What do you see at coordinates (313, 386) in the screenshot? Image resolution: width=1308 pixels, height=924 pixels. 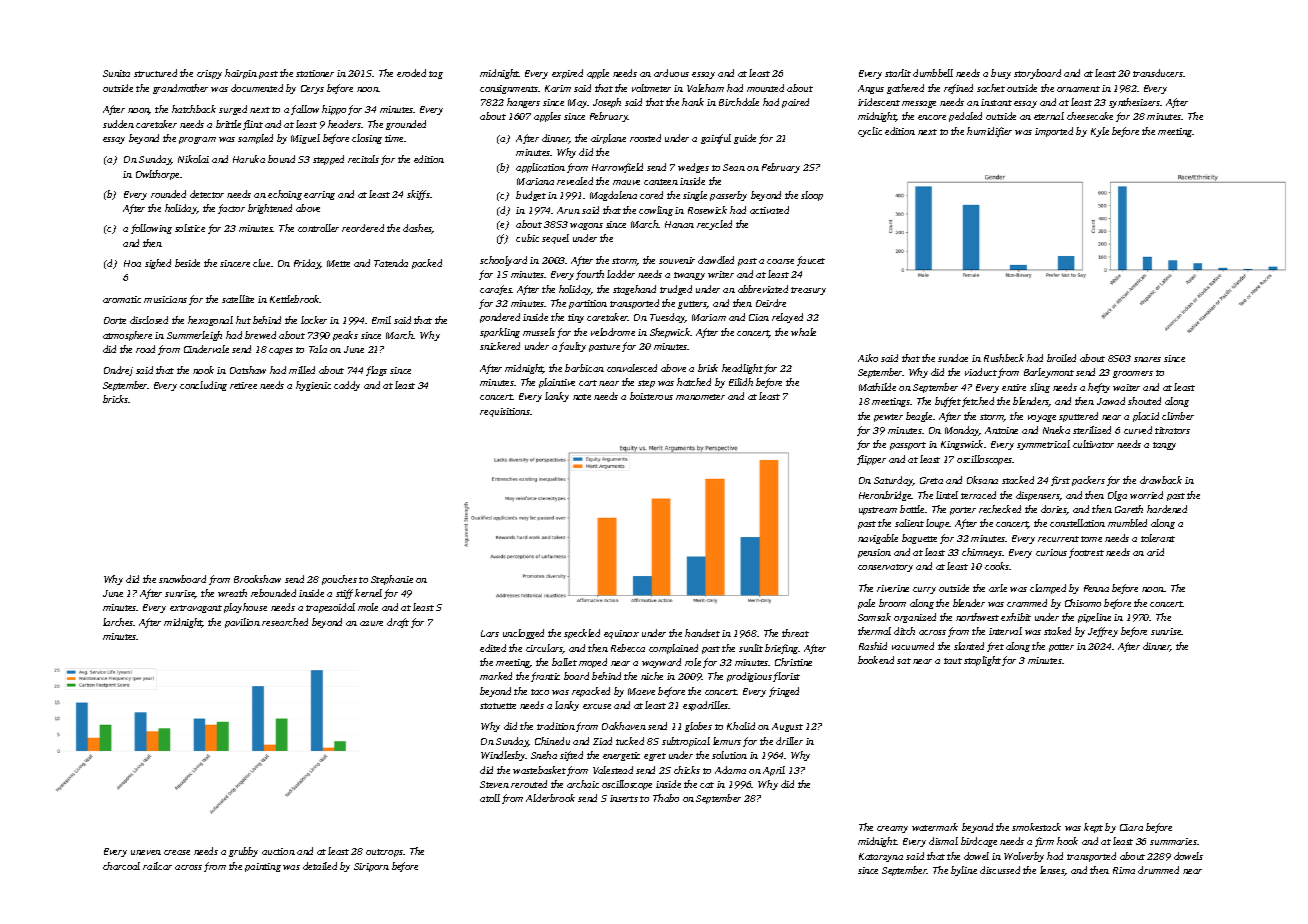 I see `hygienic` at bounding box center [313, 386].
